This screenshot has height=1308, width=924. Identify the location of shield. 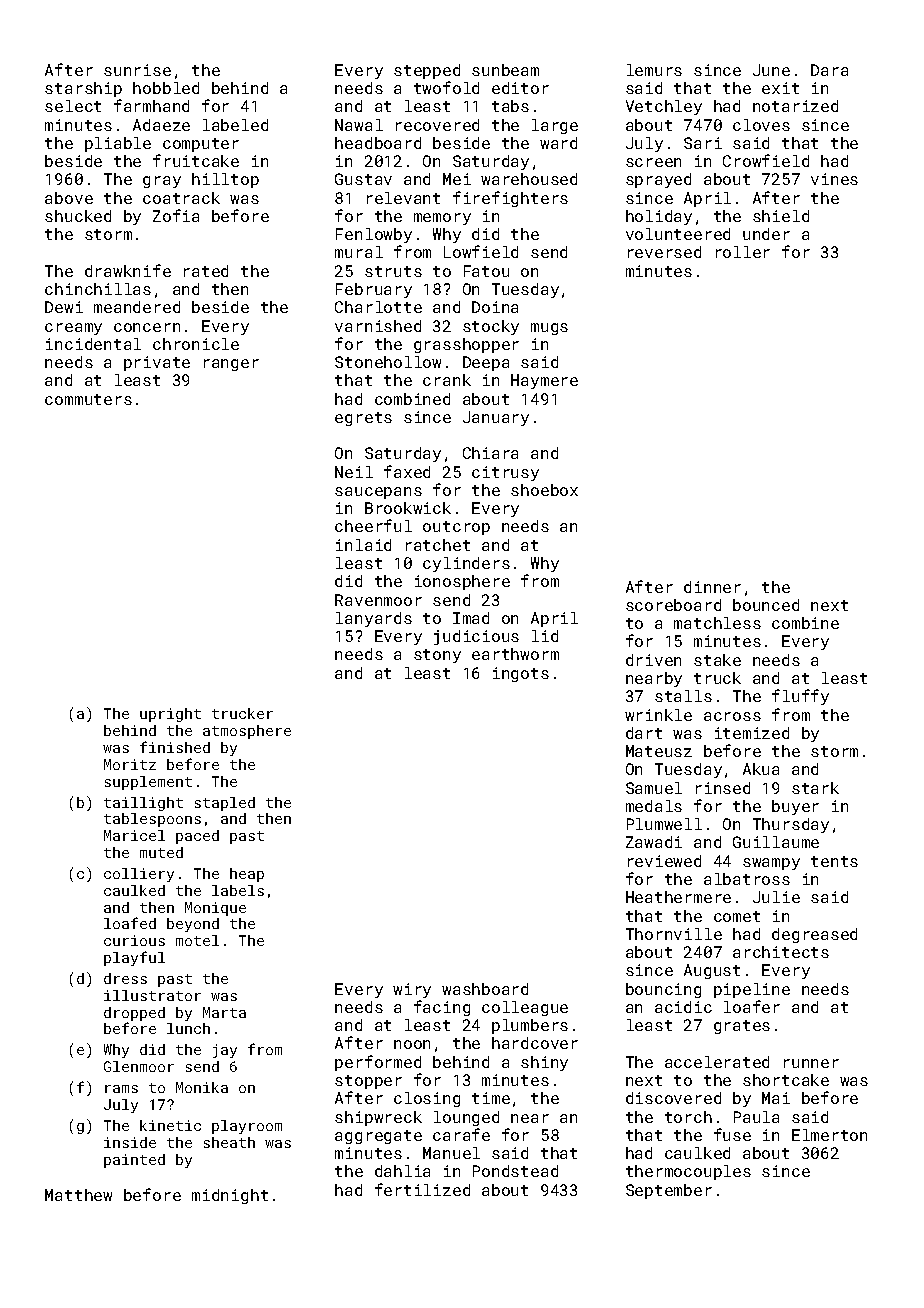
(781, 216).
